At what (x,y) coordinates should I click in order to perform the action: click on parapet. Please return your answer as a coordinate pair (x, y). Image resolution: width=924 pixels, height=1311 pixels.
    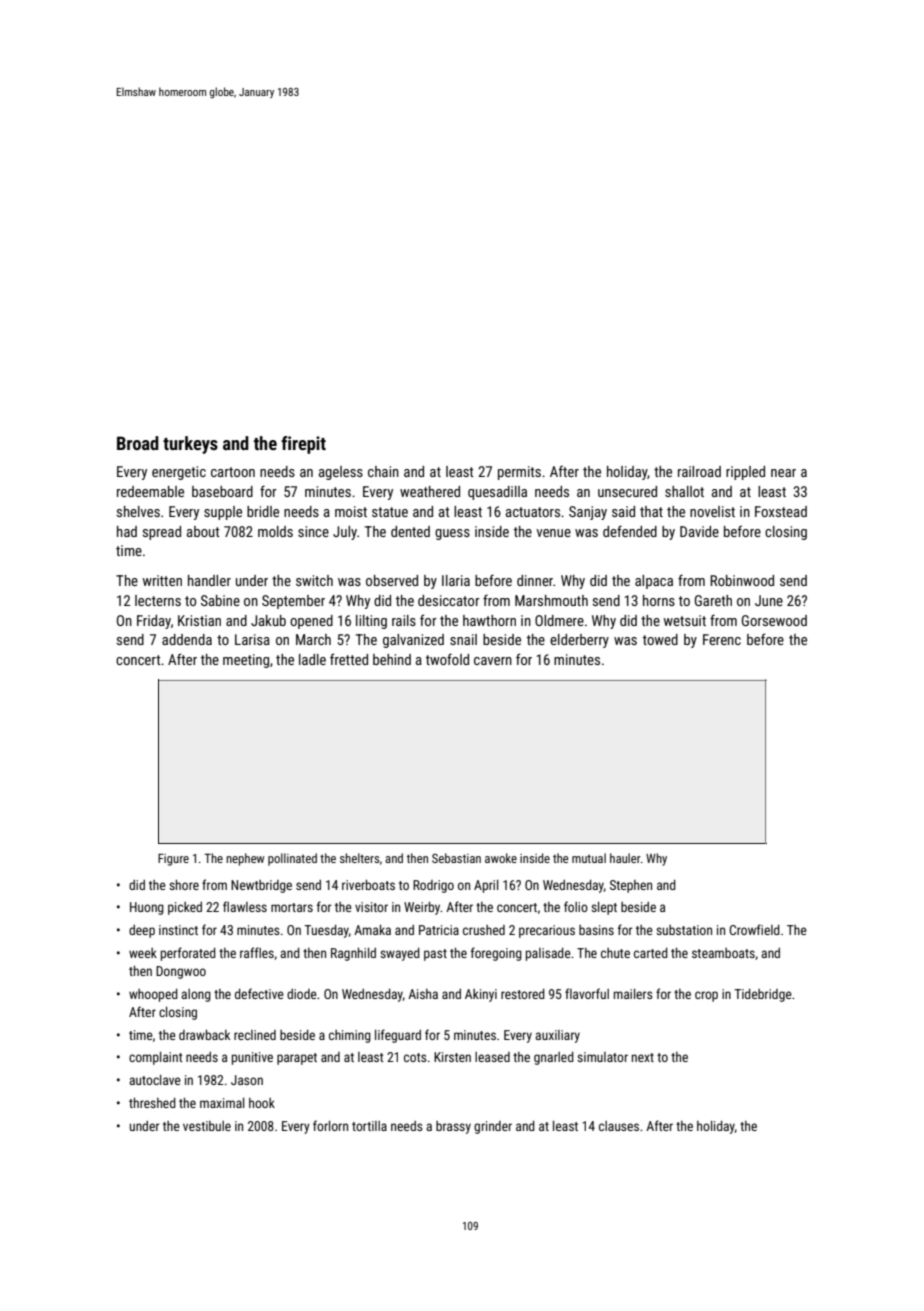
    Looking at the image, I should click on (297, 1059).
